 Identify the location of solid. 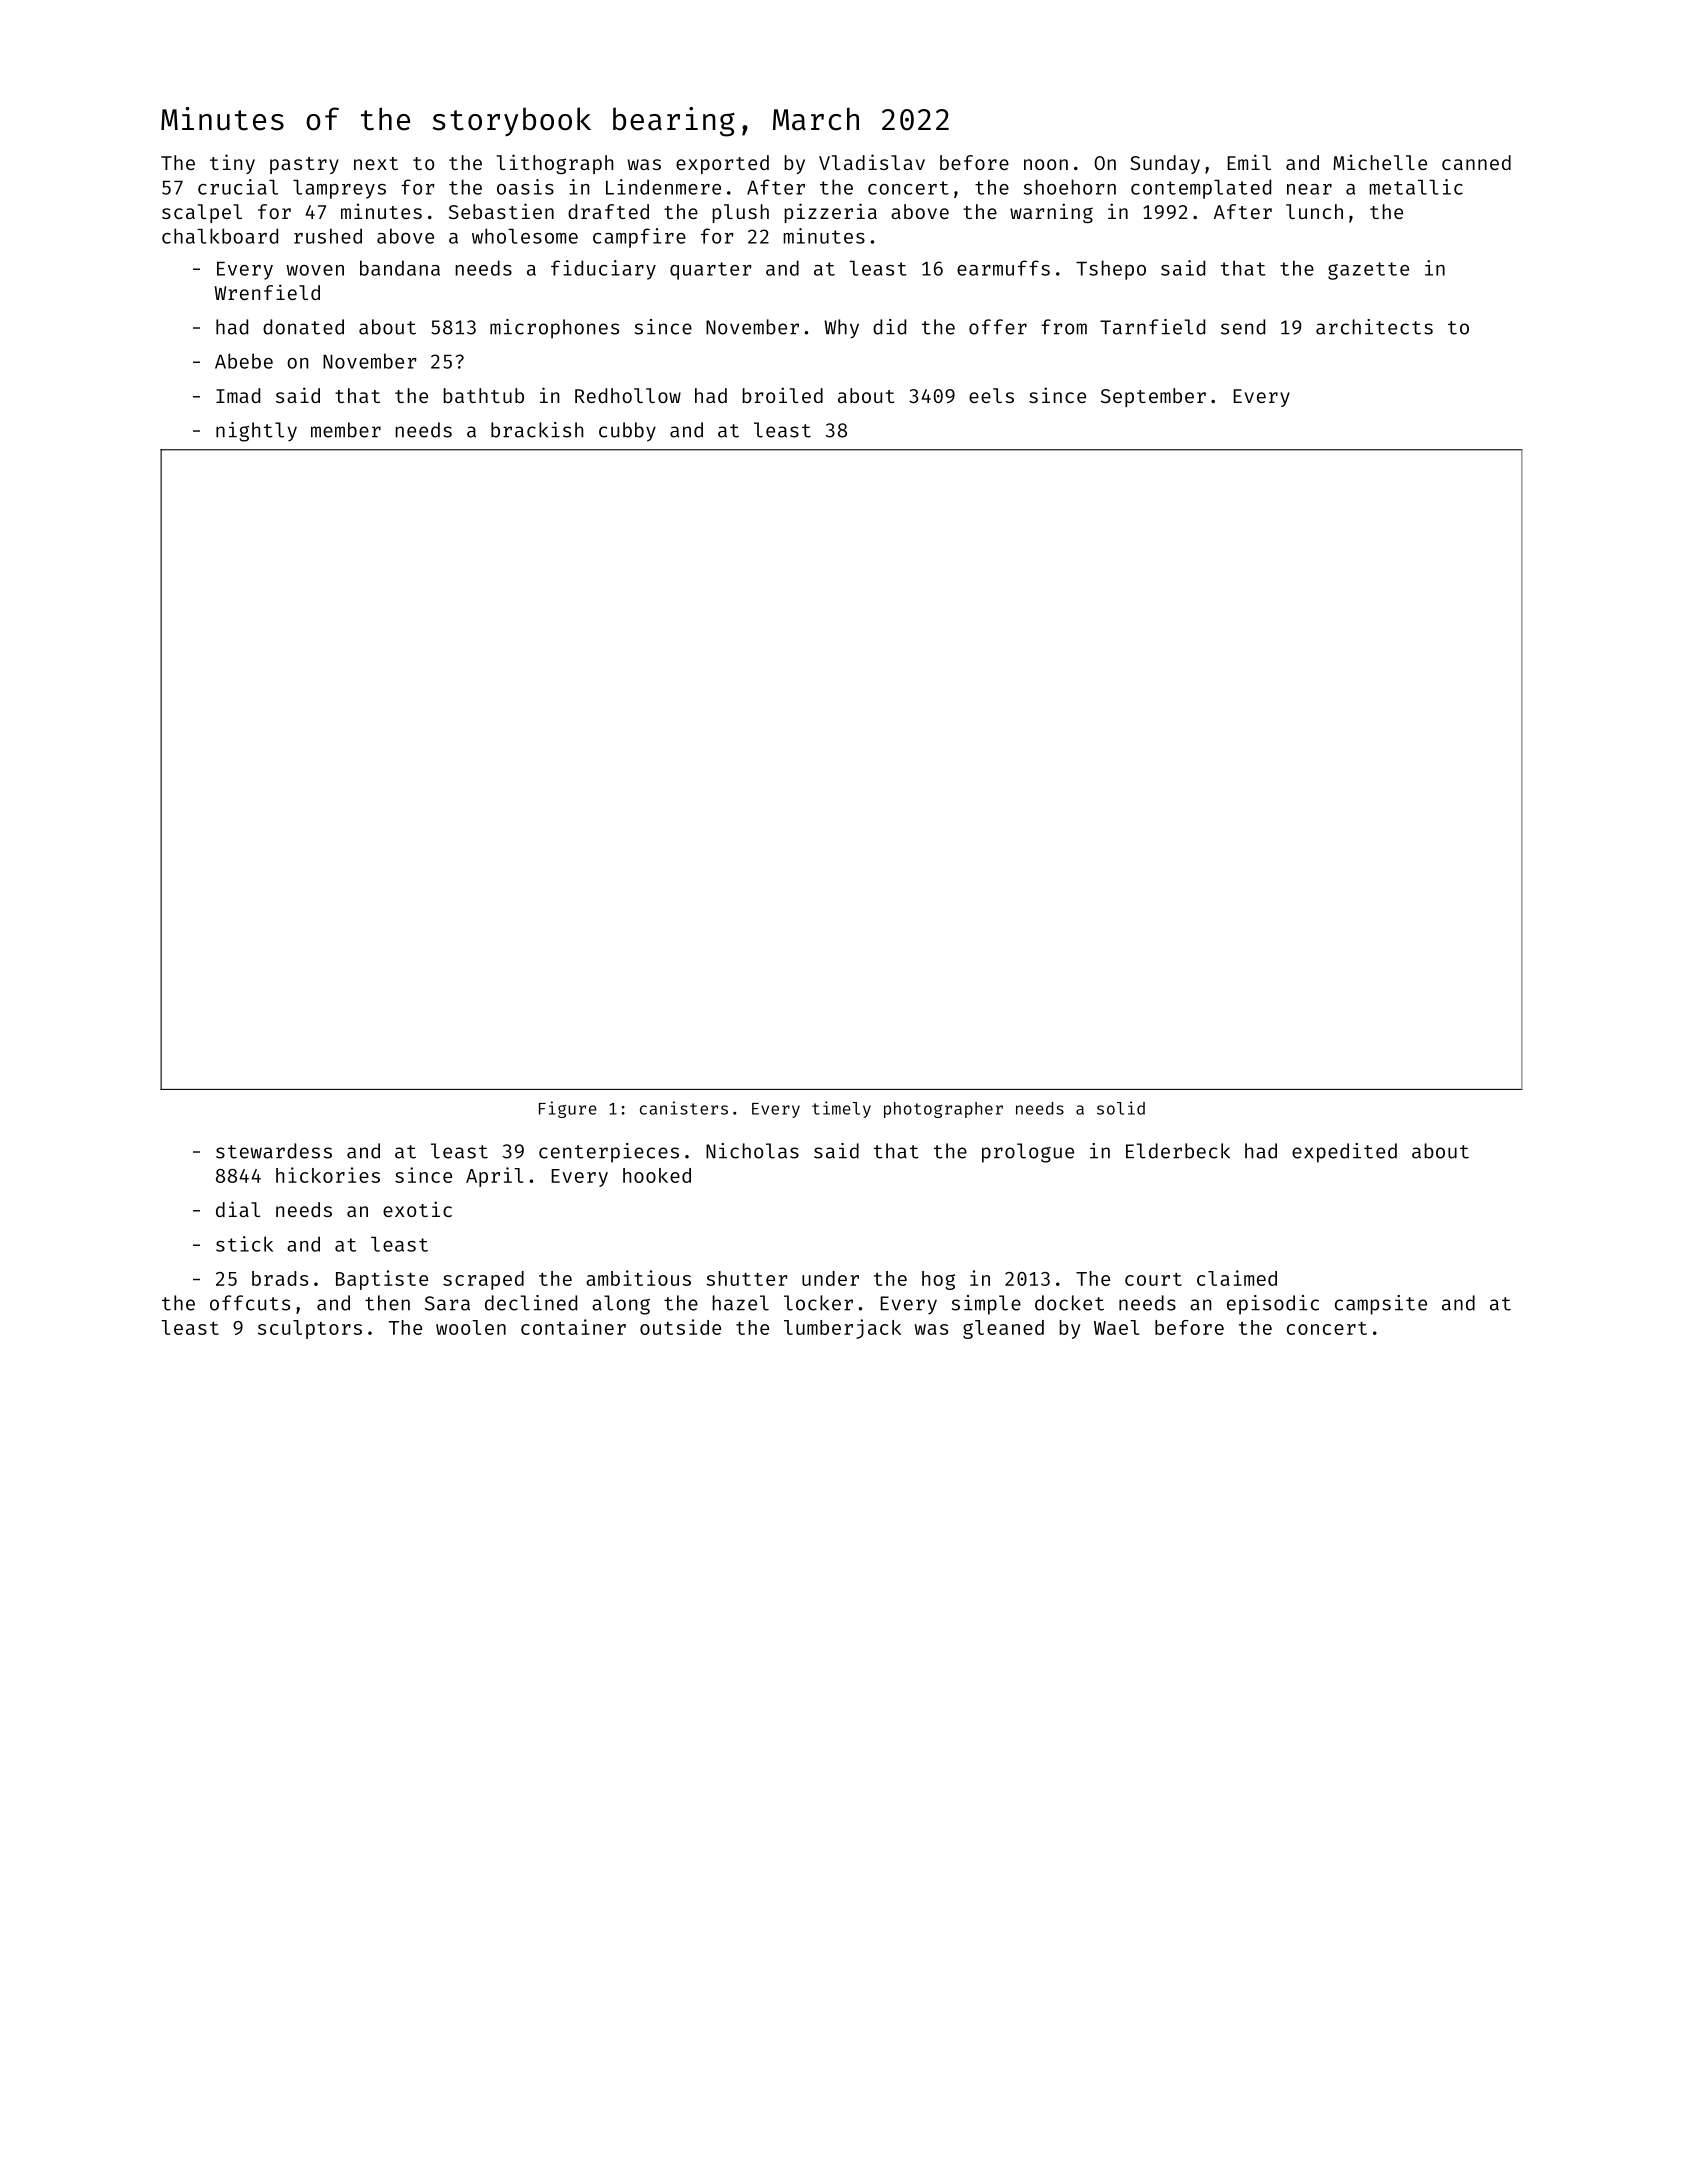
(1121, 1108).
